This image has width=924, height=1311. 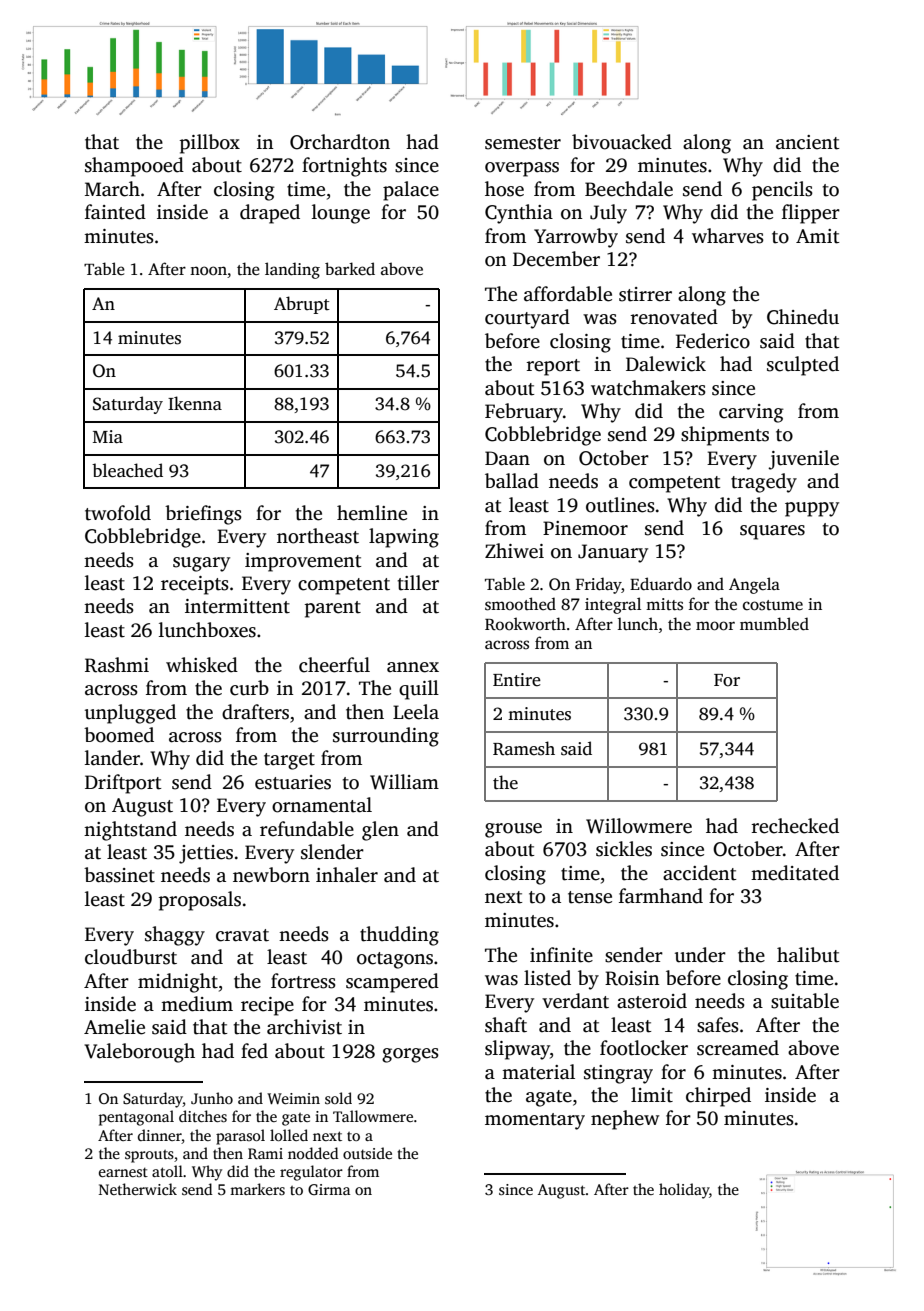 What do you see at coordinates (808, 955) in the image?
I see `halibut` at bounding box center [808, 955].
